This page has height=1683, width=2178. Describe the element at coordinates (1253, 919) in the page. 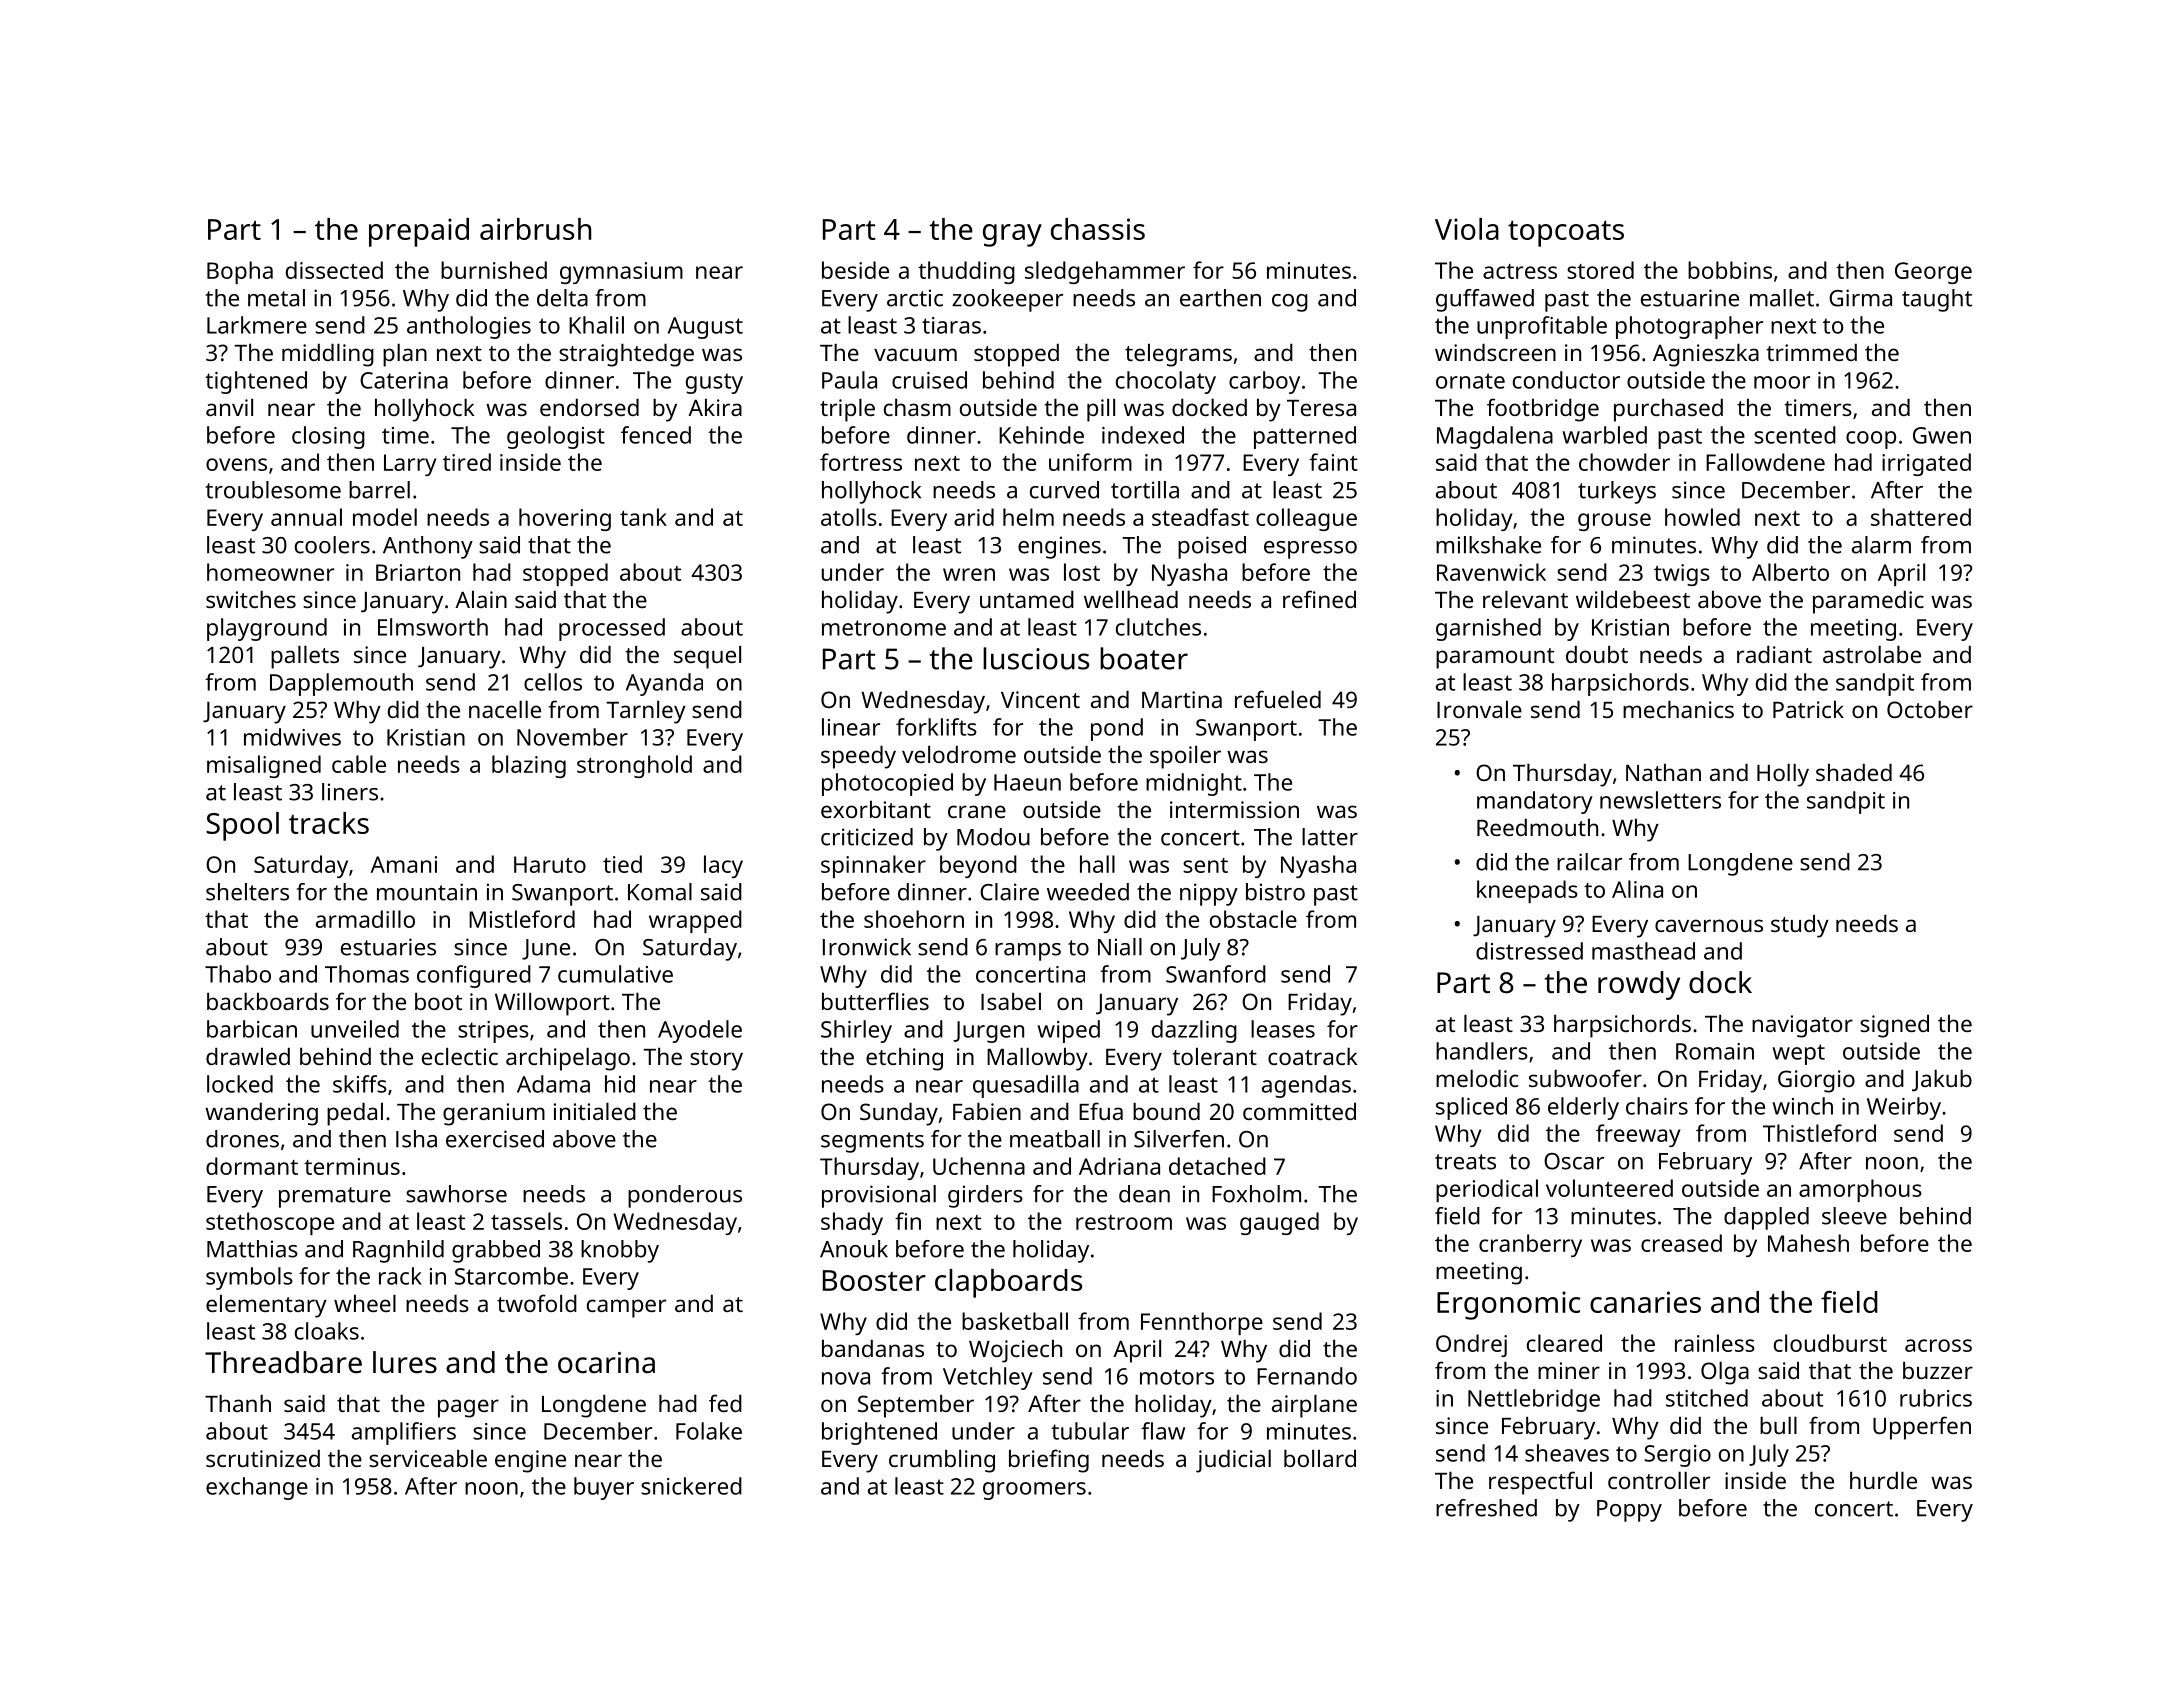

I see `obstacle` at that location.
